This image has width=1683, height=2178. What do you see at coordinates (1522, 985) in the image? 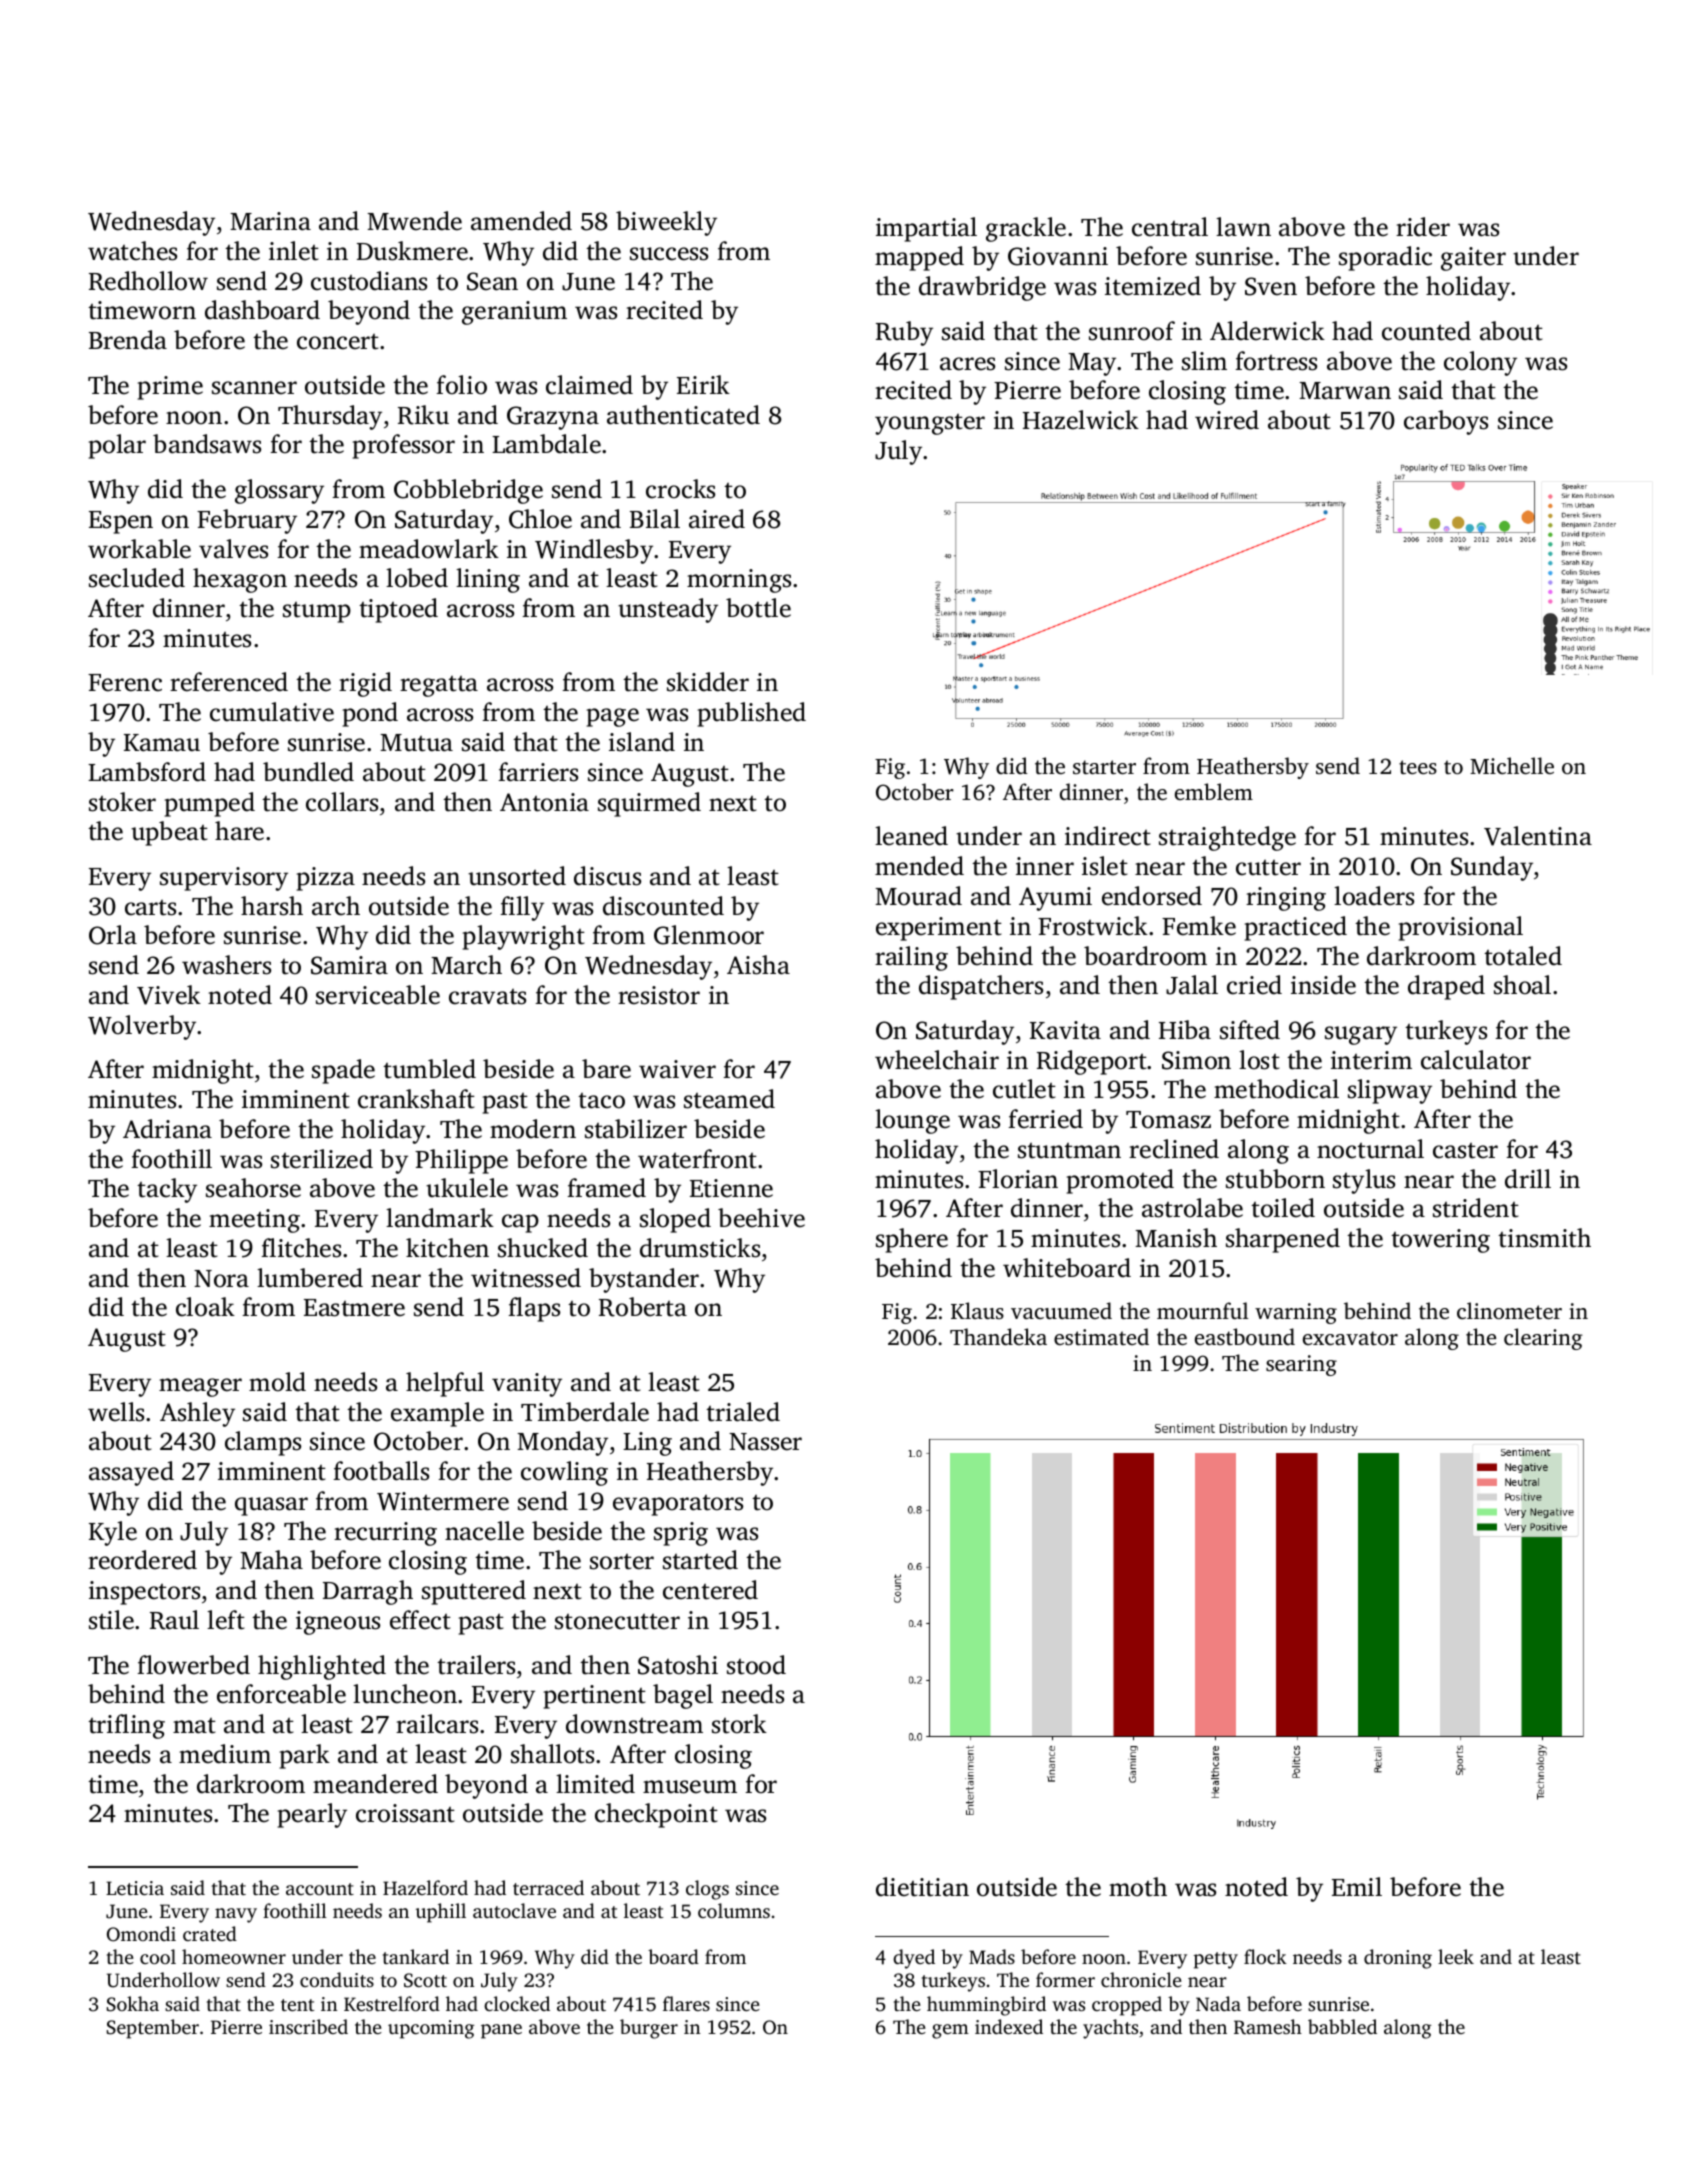
I see `shoal` at bounding box center [1522, 985].
